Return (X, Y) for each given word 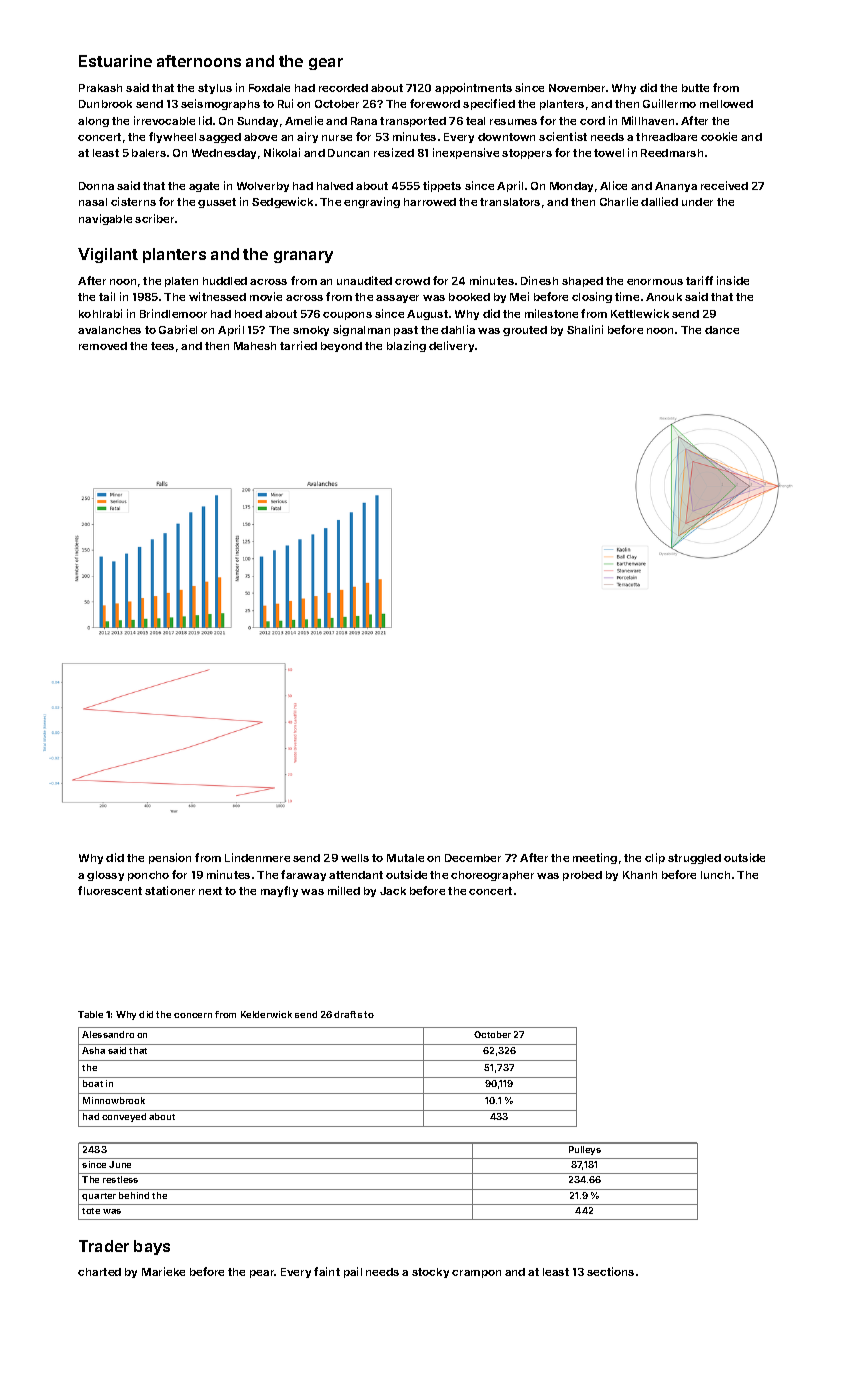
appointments (473, 88)
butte (695, 88)
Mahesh (255, 346)
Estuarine (115, 61)
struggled (694, 859)
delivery (451, 346)
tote (91, 1211)
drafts (348, 1014)
